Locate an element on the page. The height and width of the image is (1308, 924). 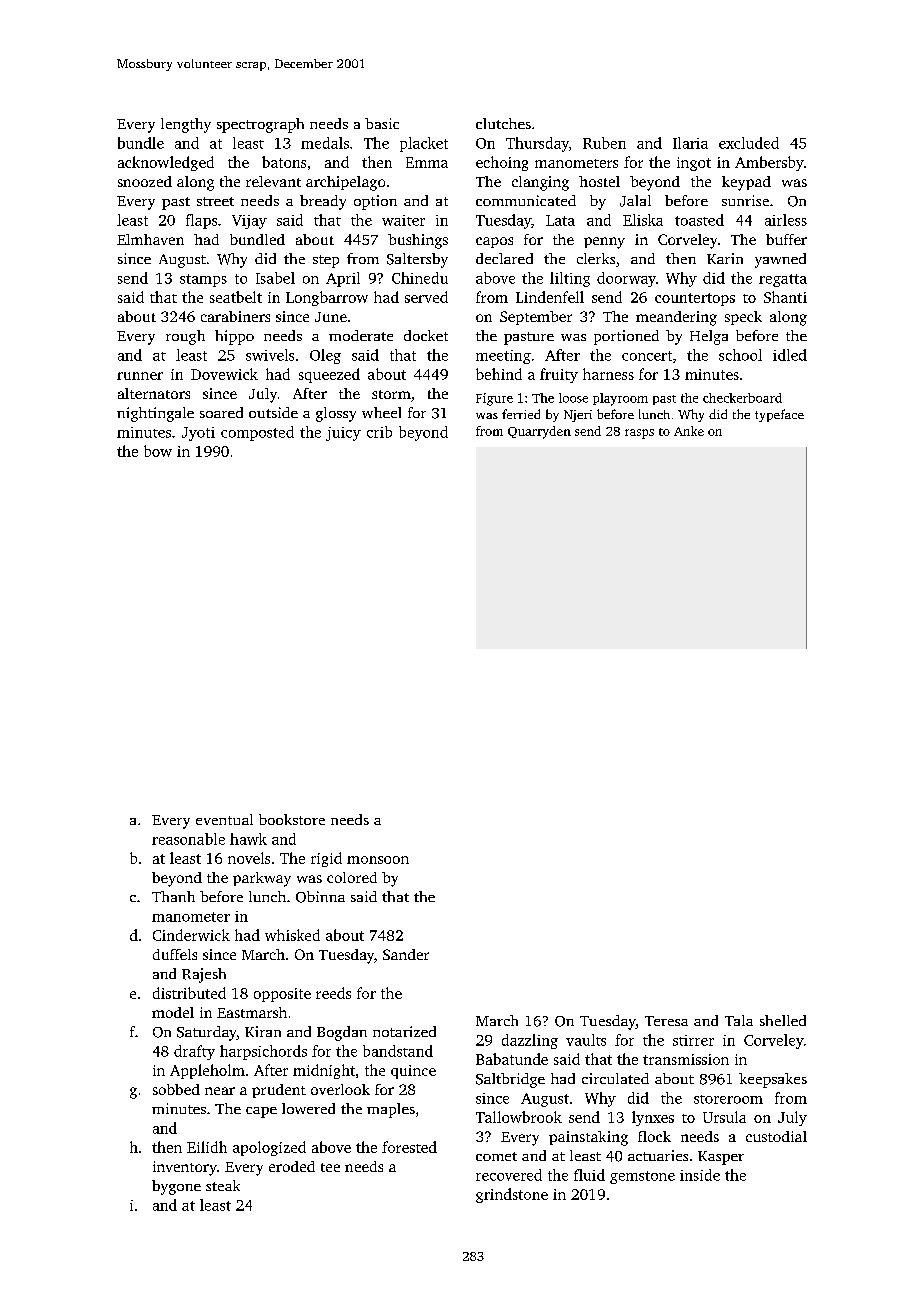
excluded is located at coordinates (749, 143).
